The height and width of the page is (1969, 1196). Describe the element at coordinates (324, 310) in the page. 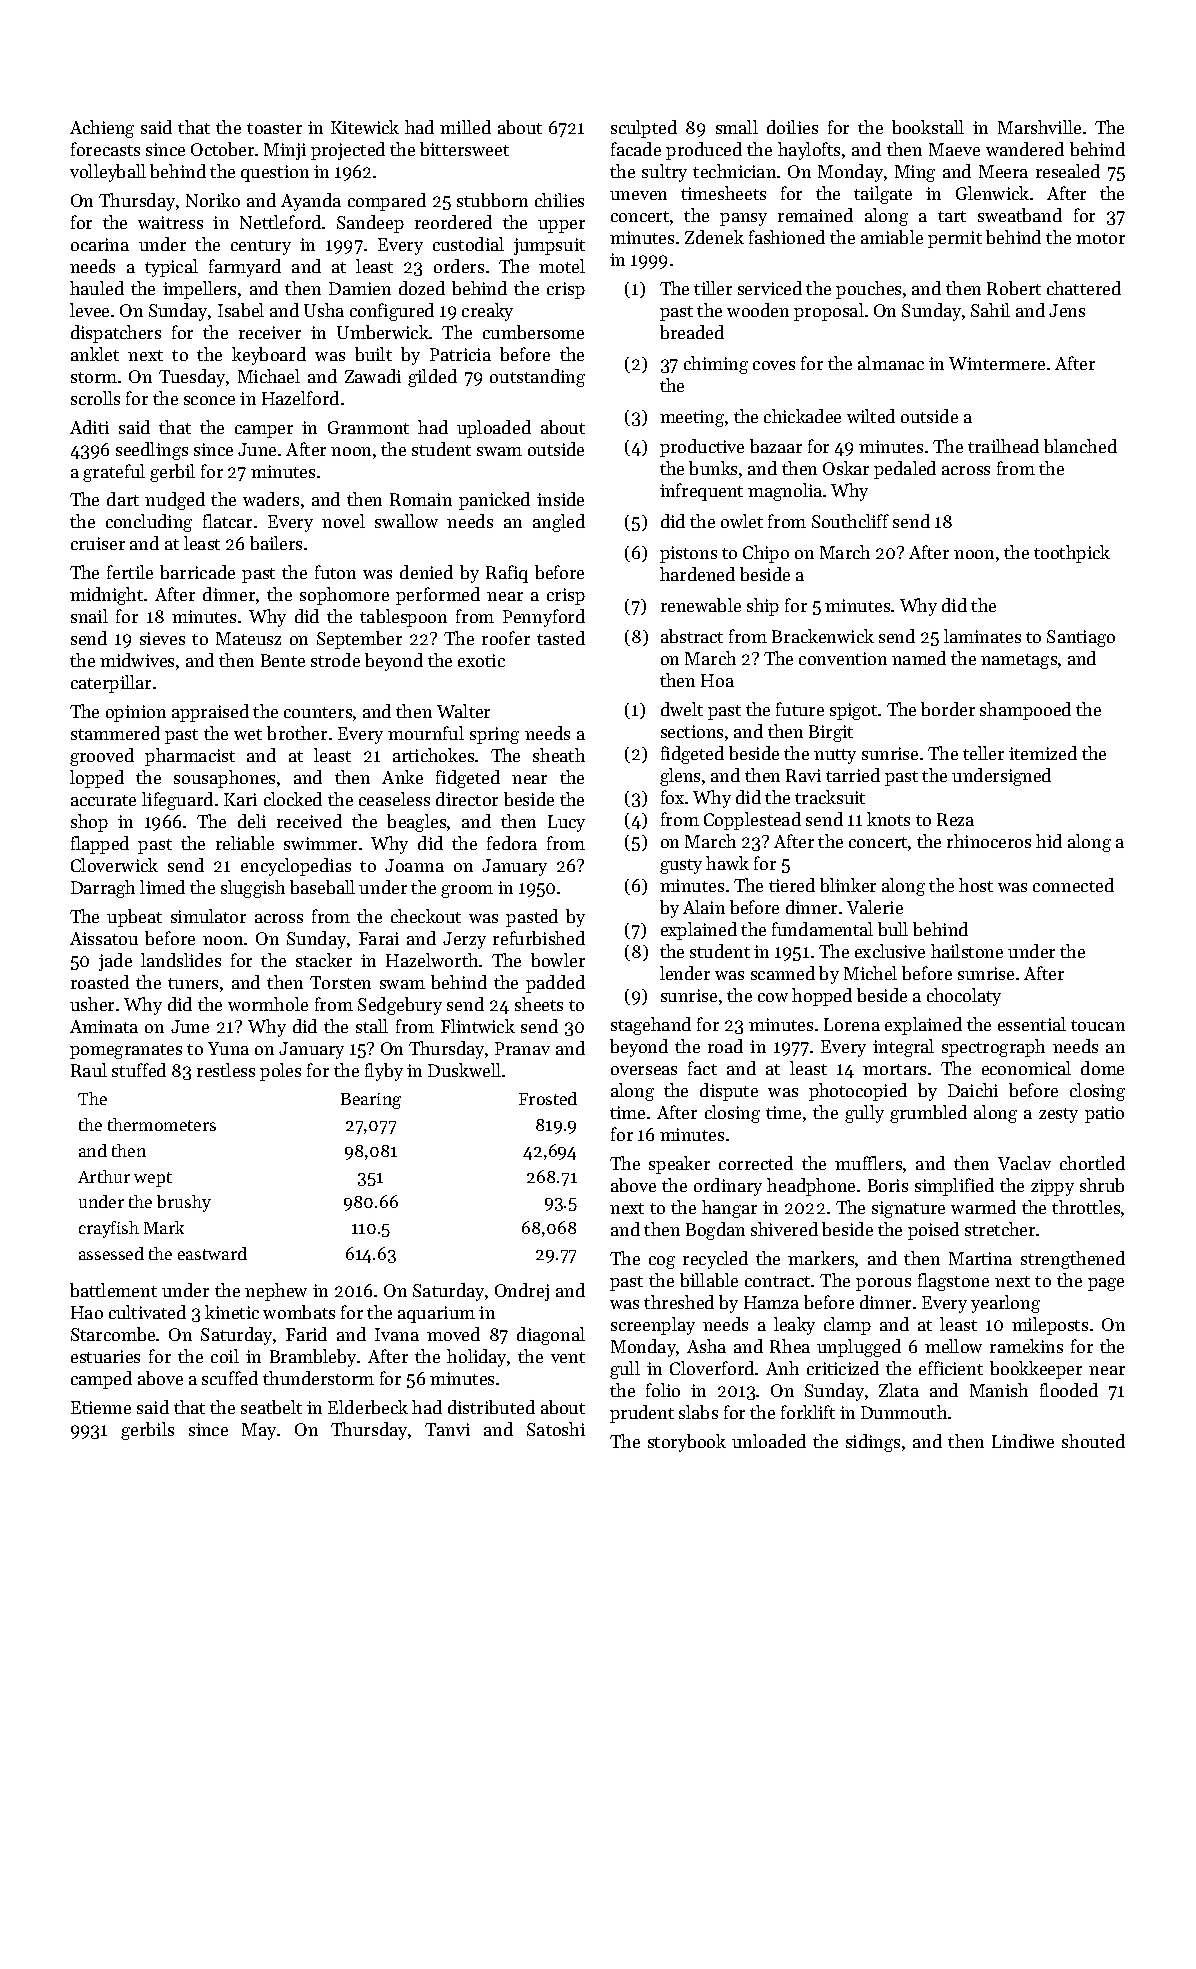

I see `Usha` at that location.
